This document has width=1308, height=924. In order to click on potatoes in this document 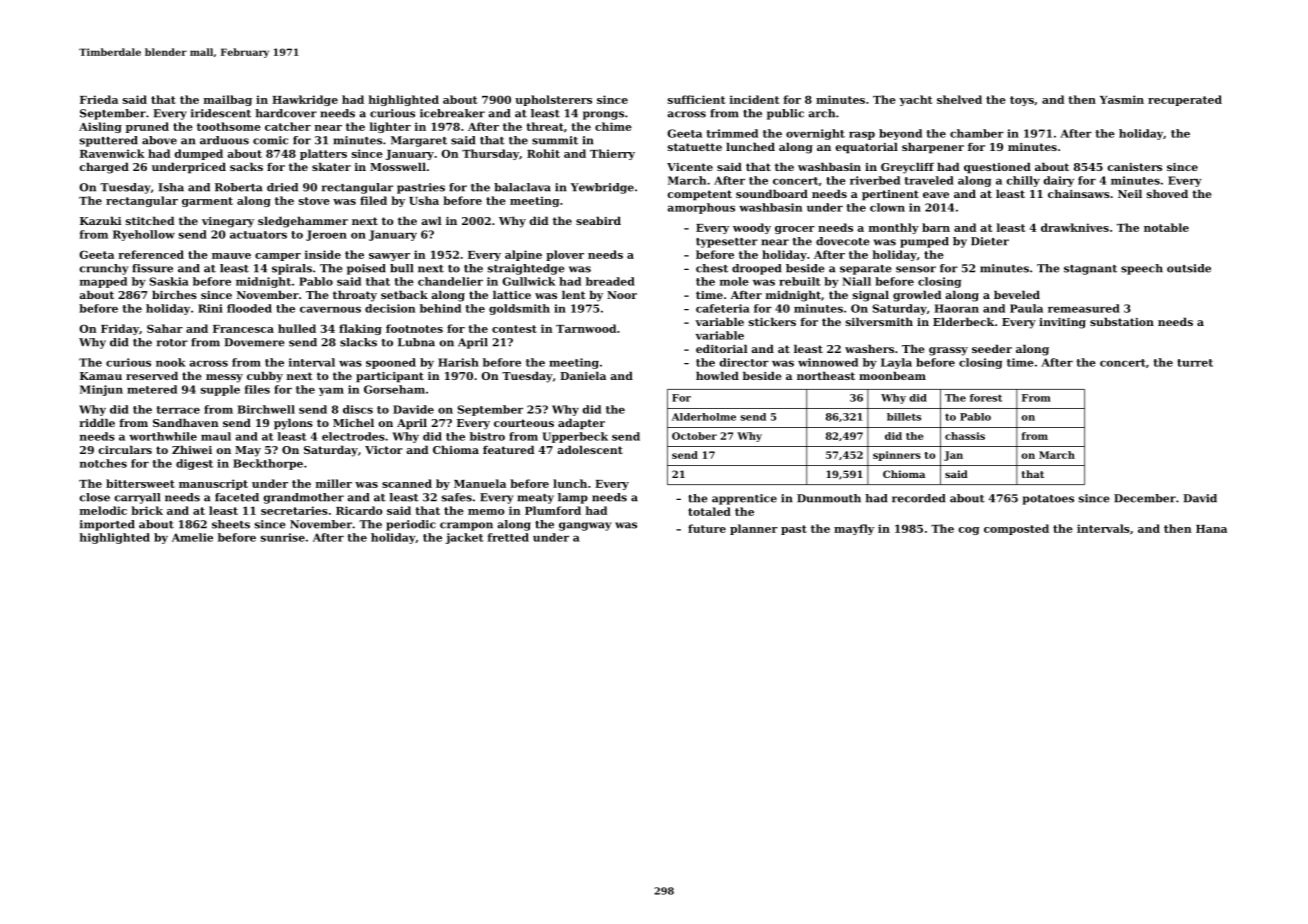, I will do `click(1048, 500)`.
